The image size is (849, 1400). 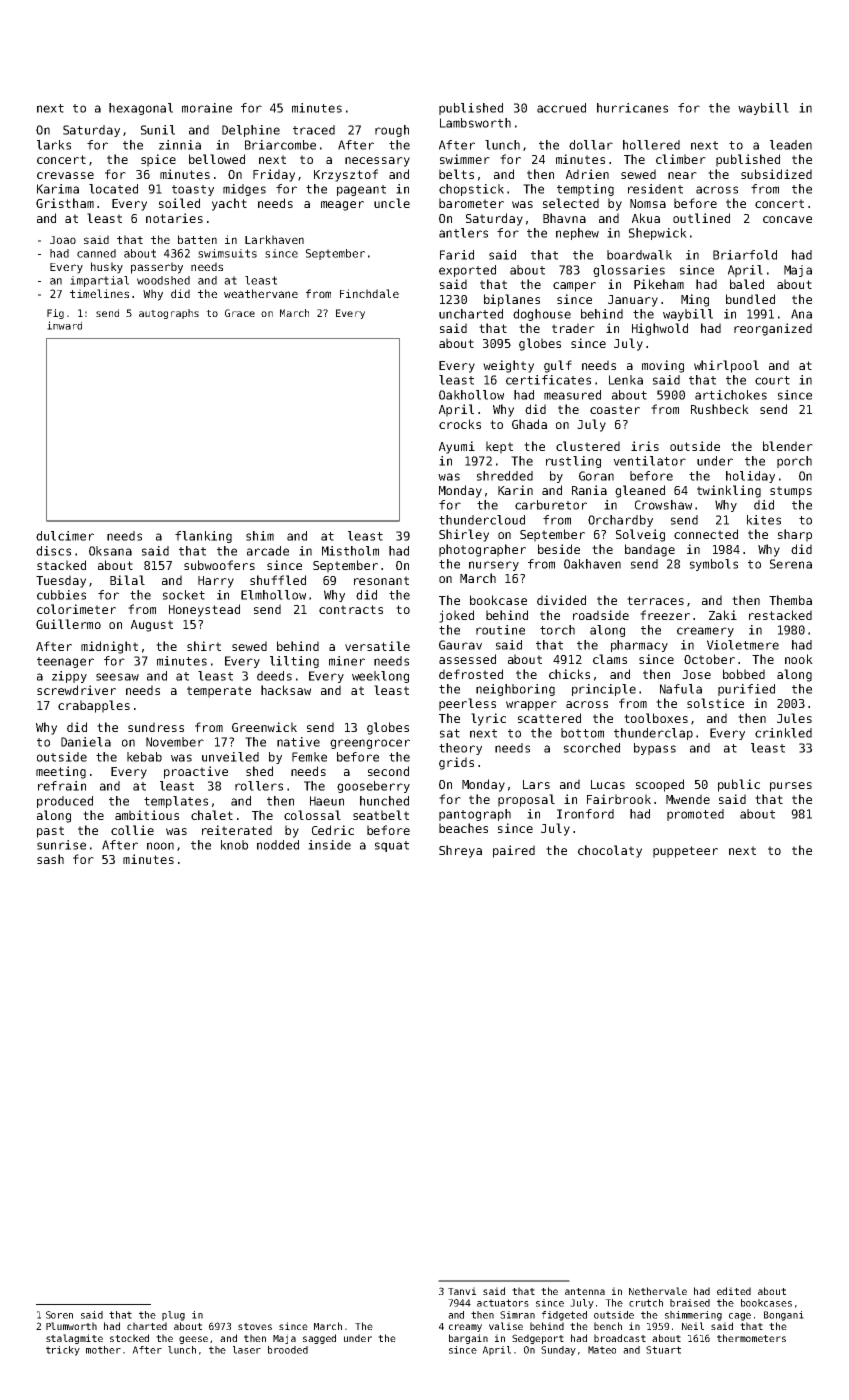 What do you see at coordinates (59, 1315) in the screenshot?
I see `Soren` at bounding box center [59, 1315].
